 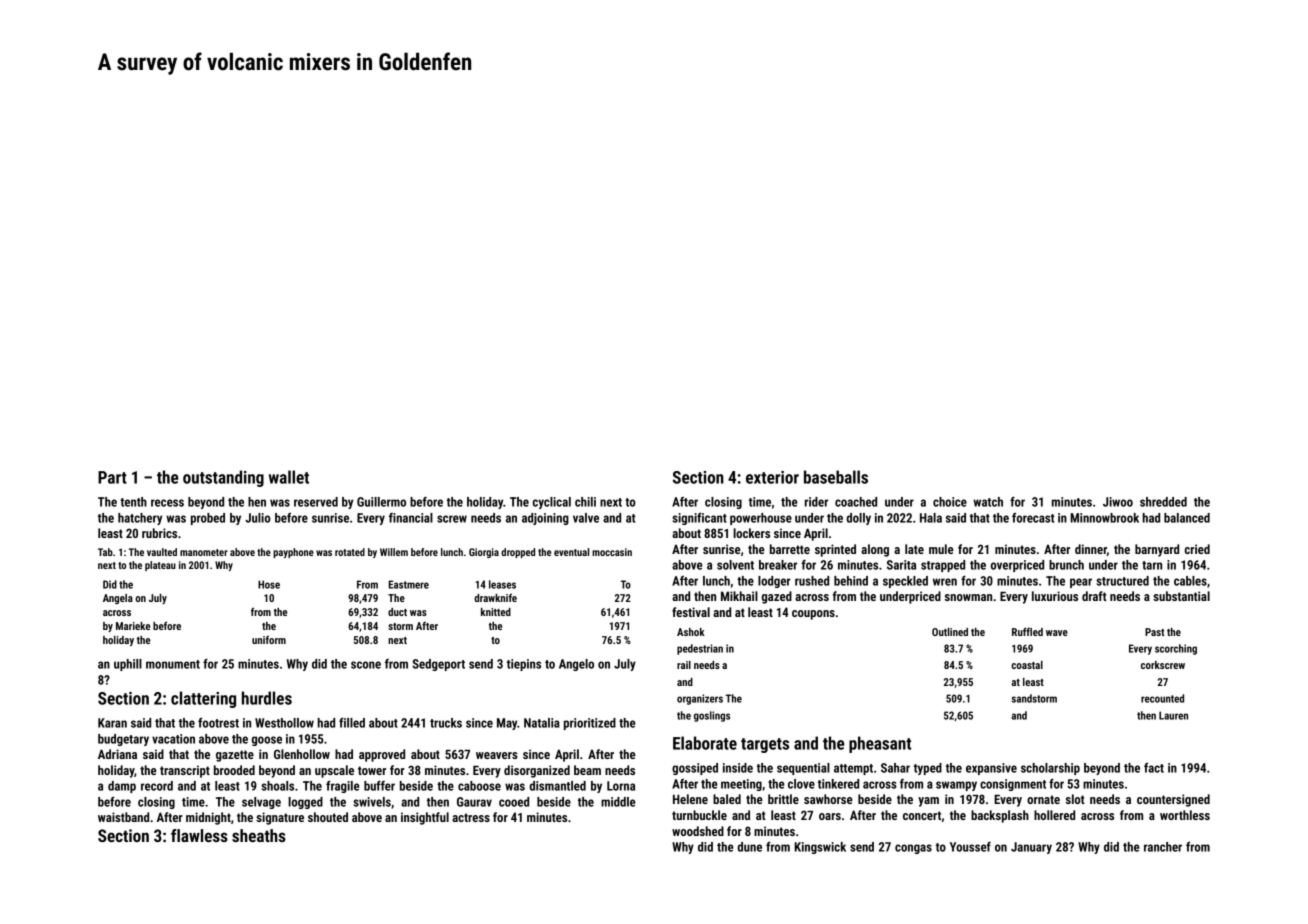 What do you see at coordinates (950, 502) in the image?
I see `choice` at bounding box center [950, 502].
